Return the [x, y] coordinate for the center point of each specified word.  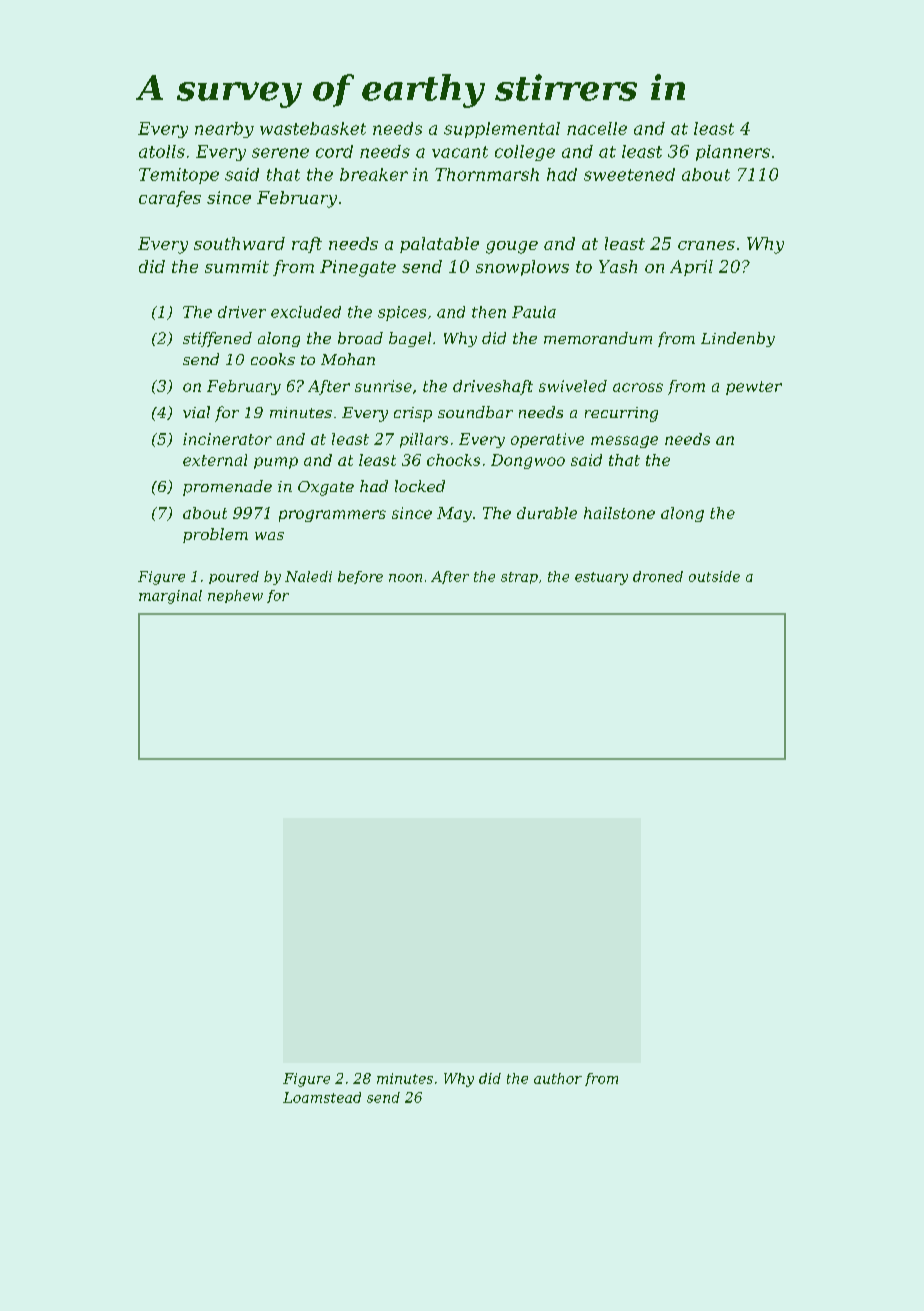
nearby [224, 130]
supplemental [502, 130]
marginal [170, 597]
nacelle [597, 128]
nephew [235, 596]
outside [714, 576]
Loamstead [322, 1097]
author [558, 1078]
